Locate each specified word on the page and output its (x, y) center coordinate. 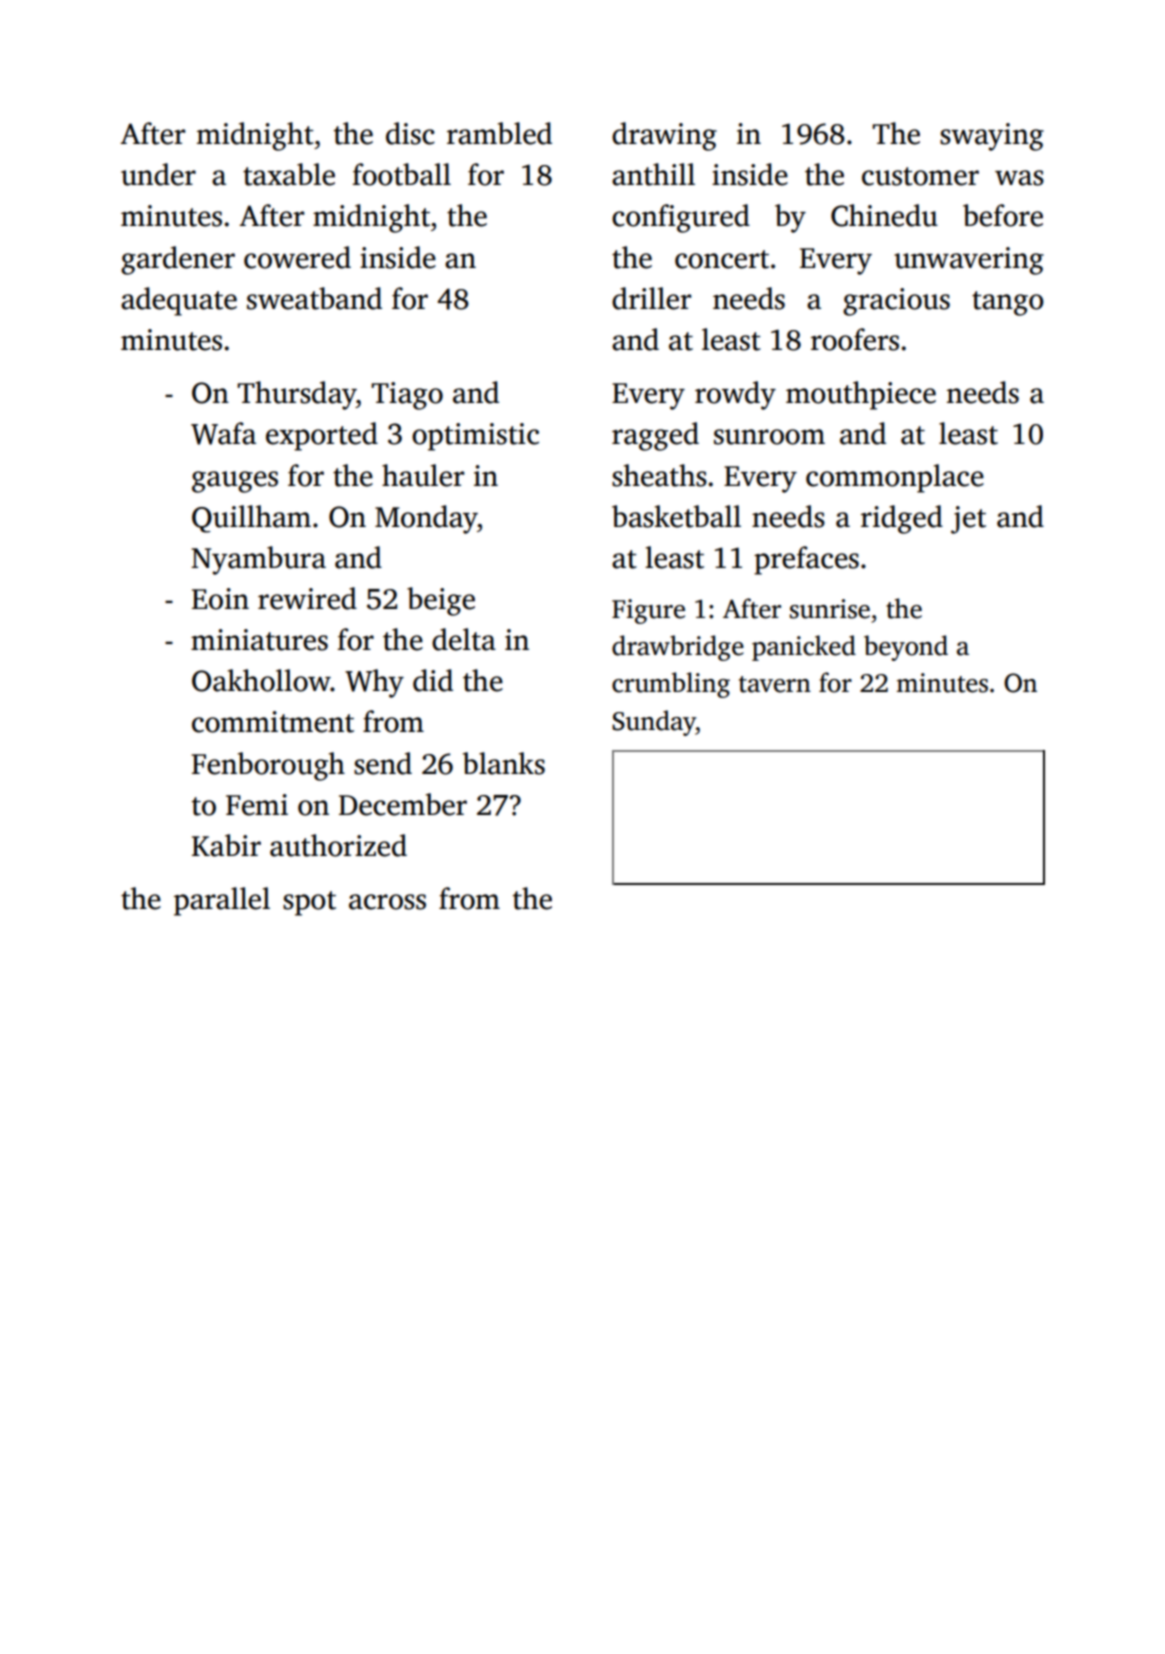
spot (309, 903)
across (387, 902)
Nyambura (258, 560)
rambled (499, 133)
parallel (222, 901)
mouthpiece (861, 395)
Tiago (407, 396)
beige (441, 601)
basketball (676, 516)
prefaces (806, 560)
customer (920, 176)
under (158, 174)
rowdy (735, 395)
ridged (902, 519)
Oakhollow (261, 680)
